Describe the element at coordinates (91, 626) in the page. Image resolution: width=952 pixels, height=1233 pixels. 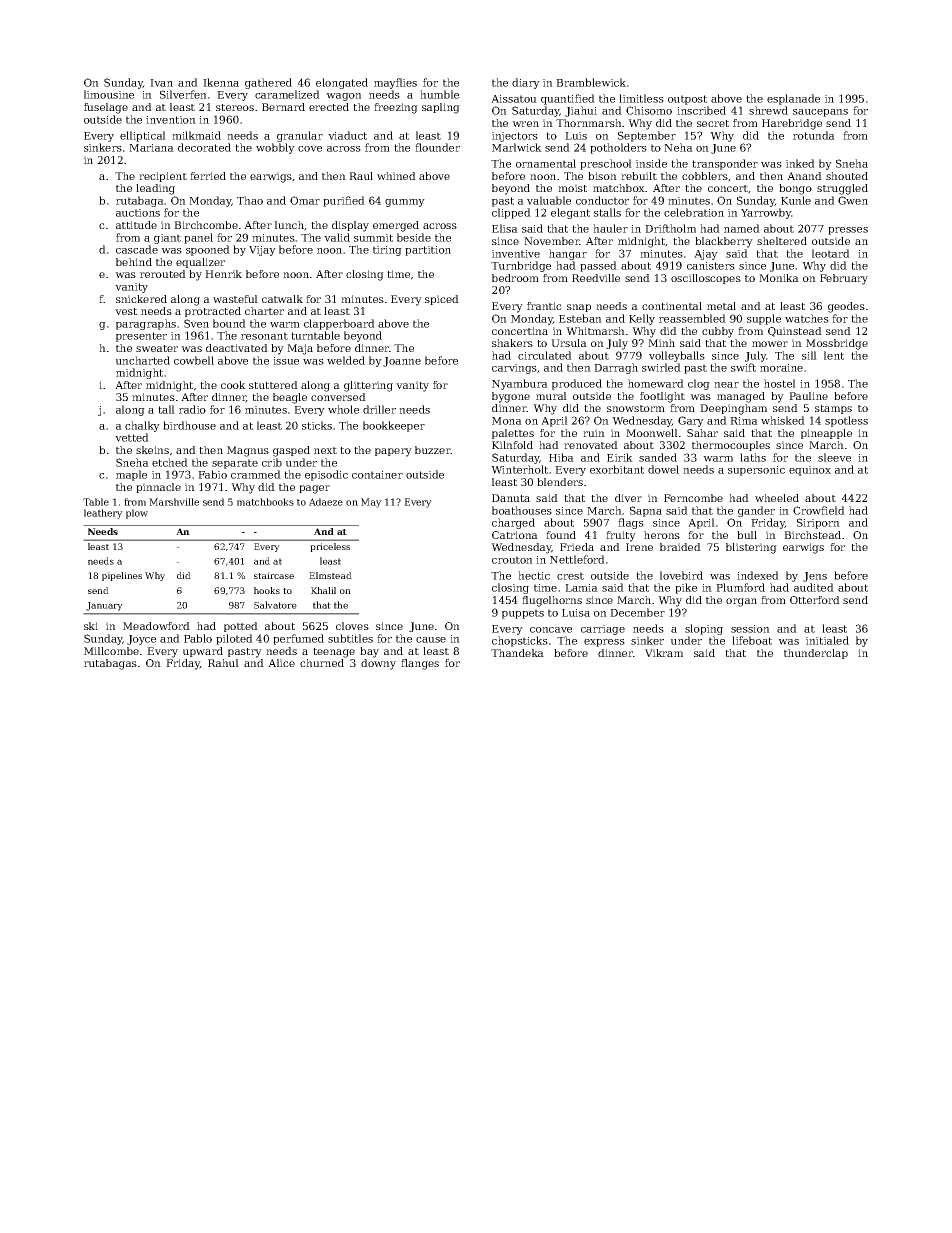
I see `ski` at that location.
